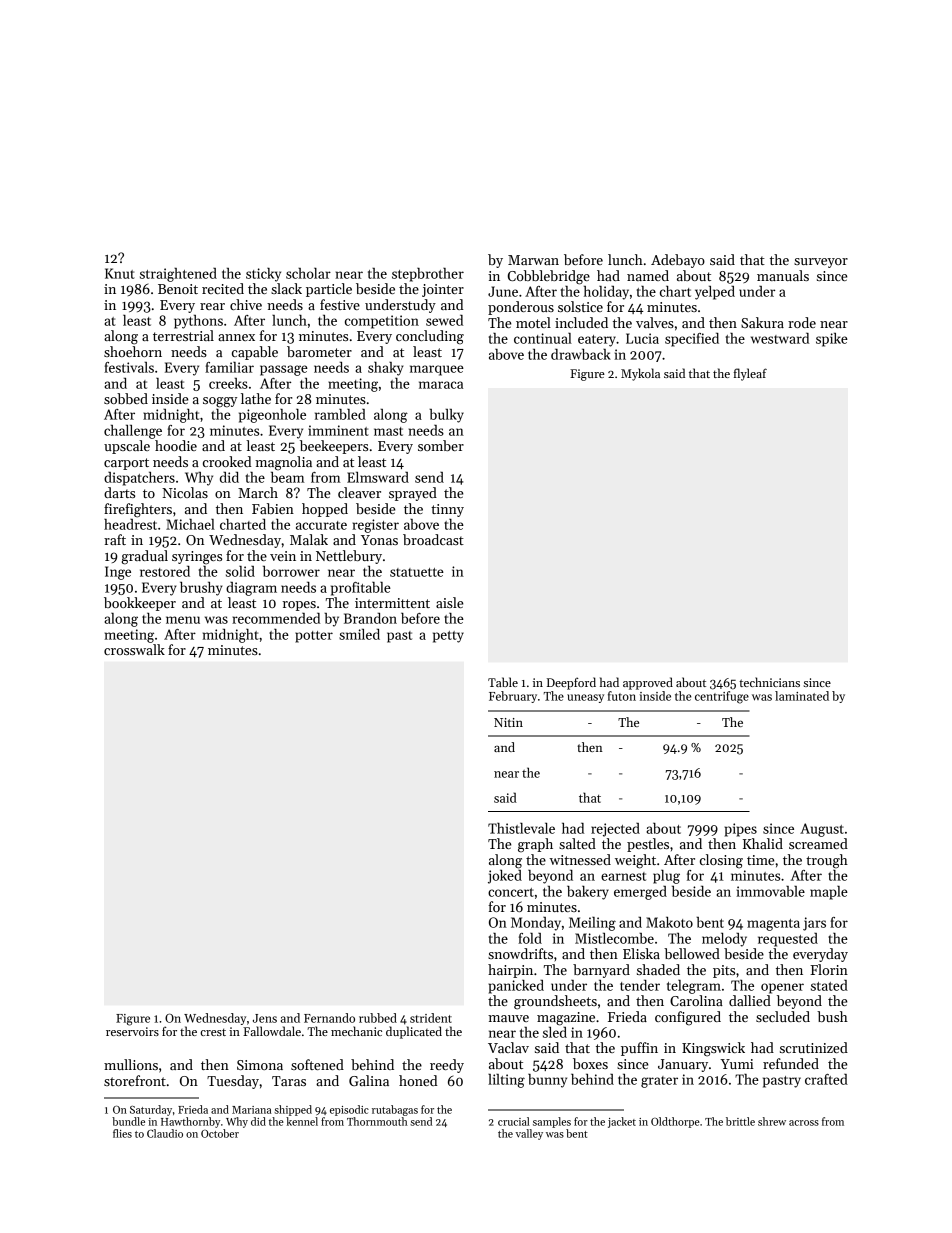 The image size is (952, 1233). I want to click on crosswalk, so click(134, 649).
